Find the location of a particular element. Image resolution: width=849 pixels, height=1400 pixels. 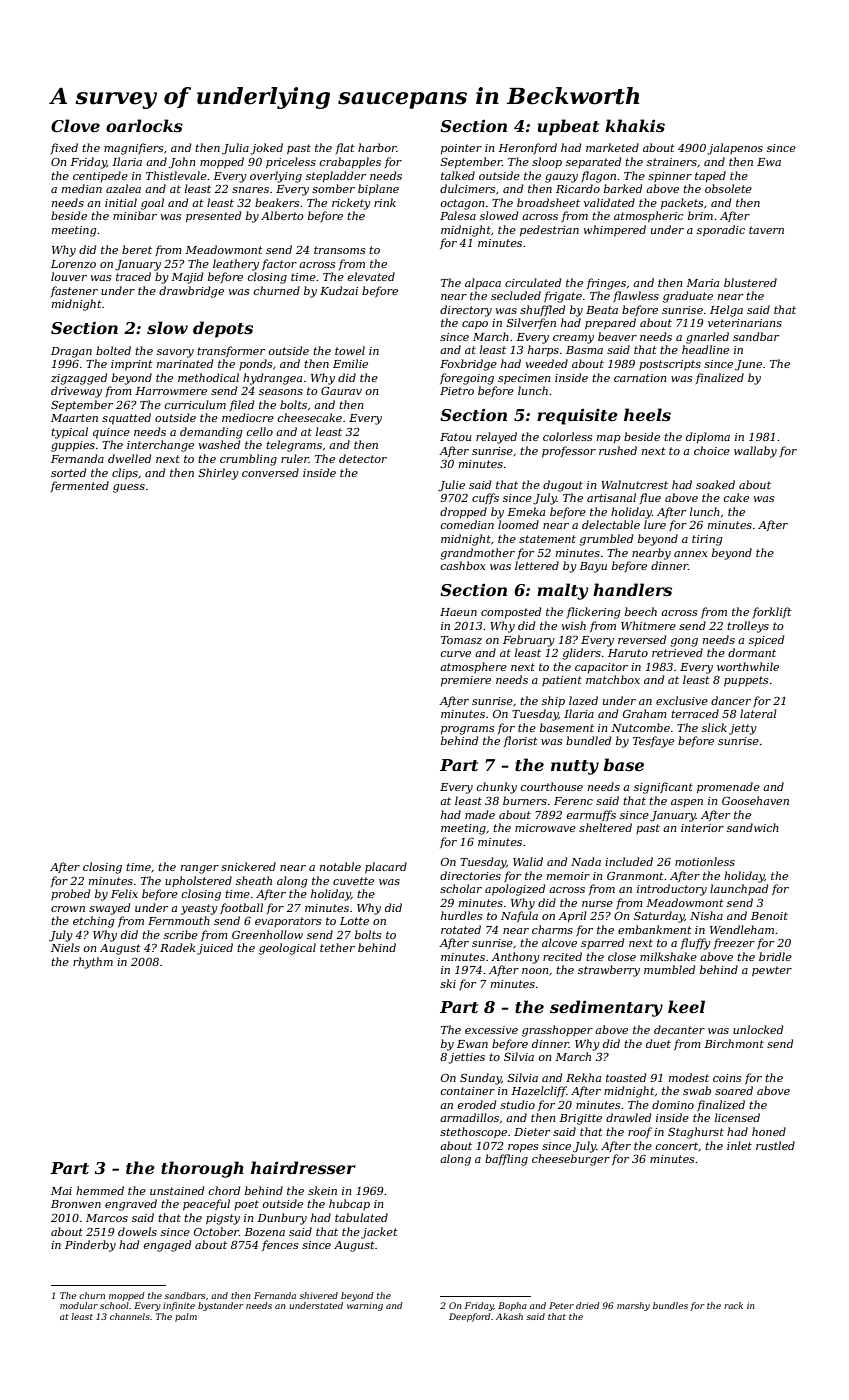

detector is located at coordinates (363, 458).
